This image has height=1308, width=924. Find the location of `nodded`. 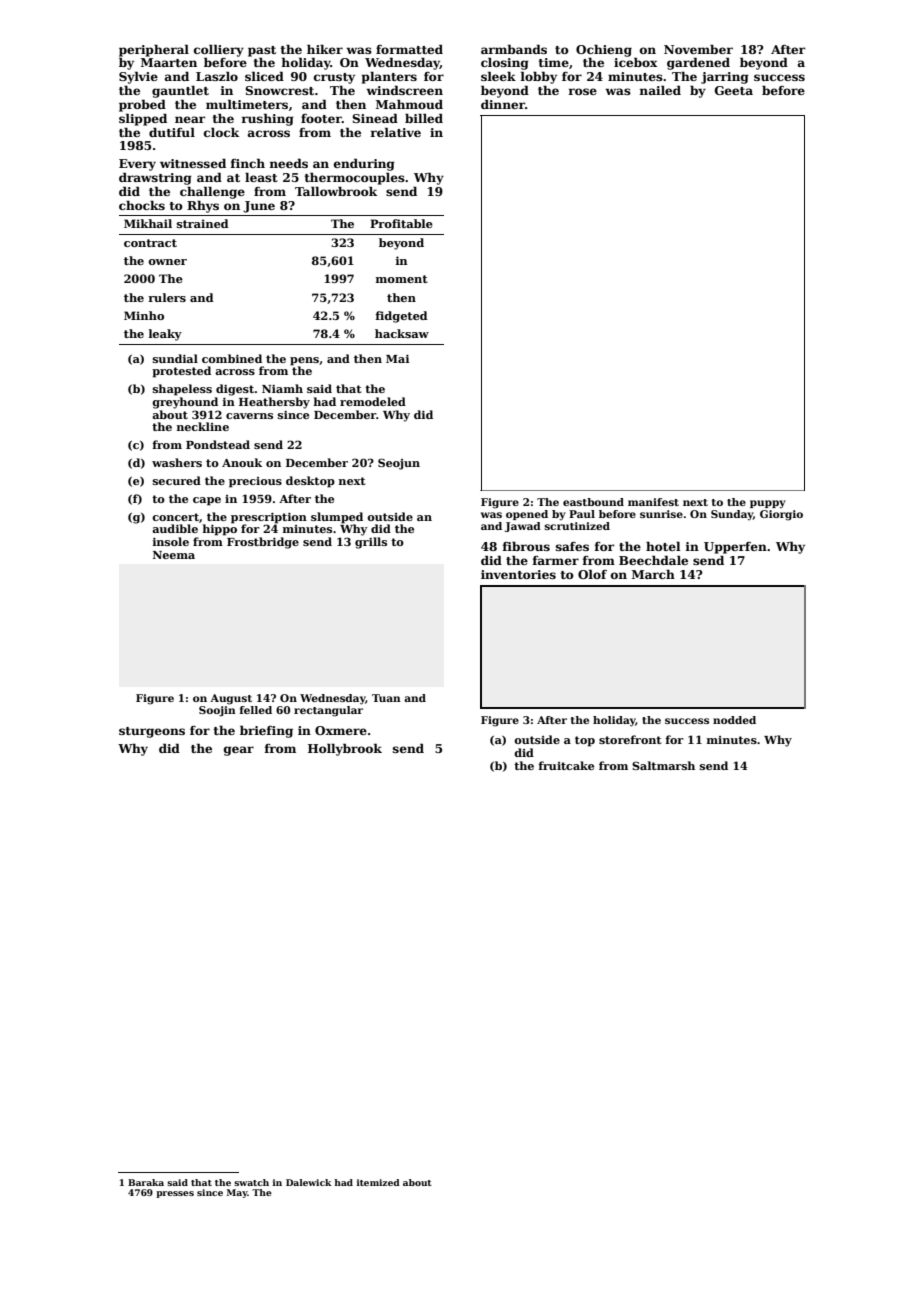

nodded is located at coordinates (734, 720).
